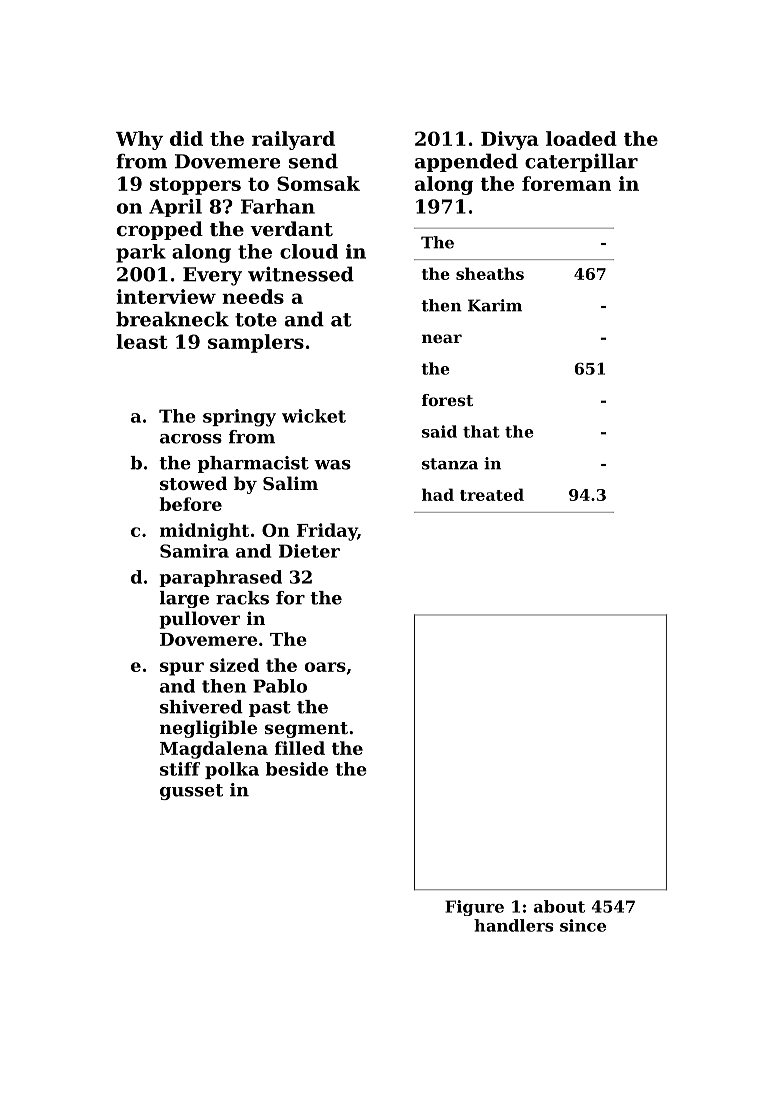 The width and height of the image is (783, 1111). I want to click on Karim, so click(495, 305).
